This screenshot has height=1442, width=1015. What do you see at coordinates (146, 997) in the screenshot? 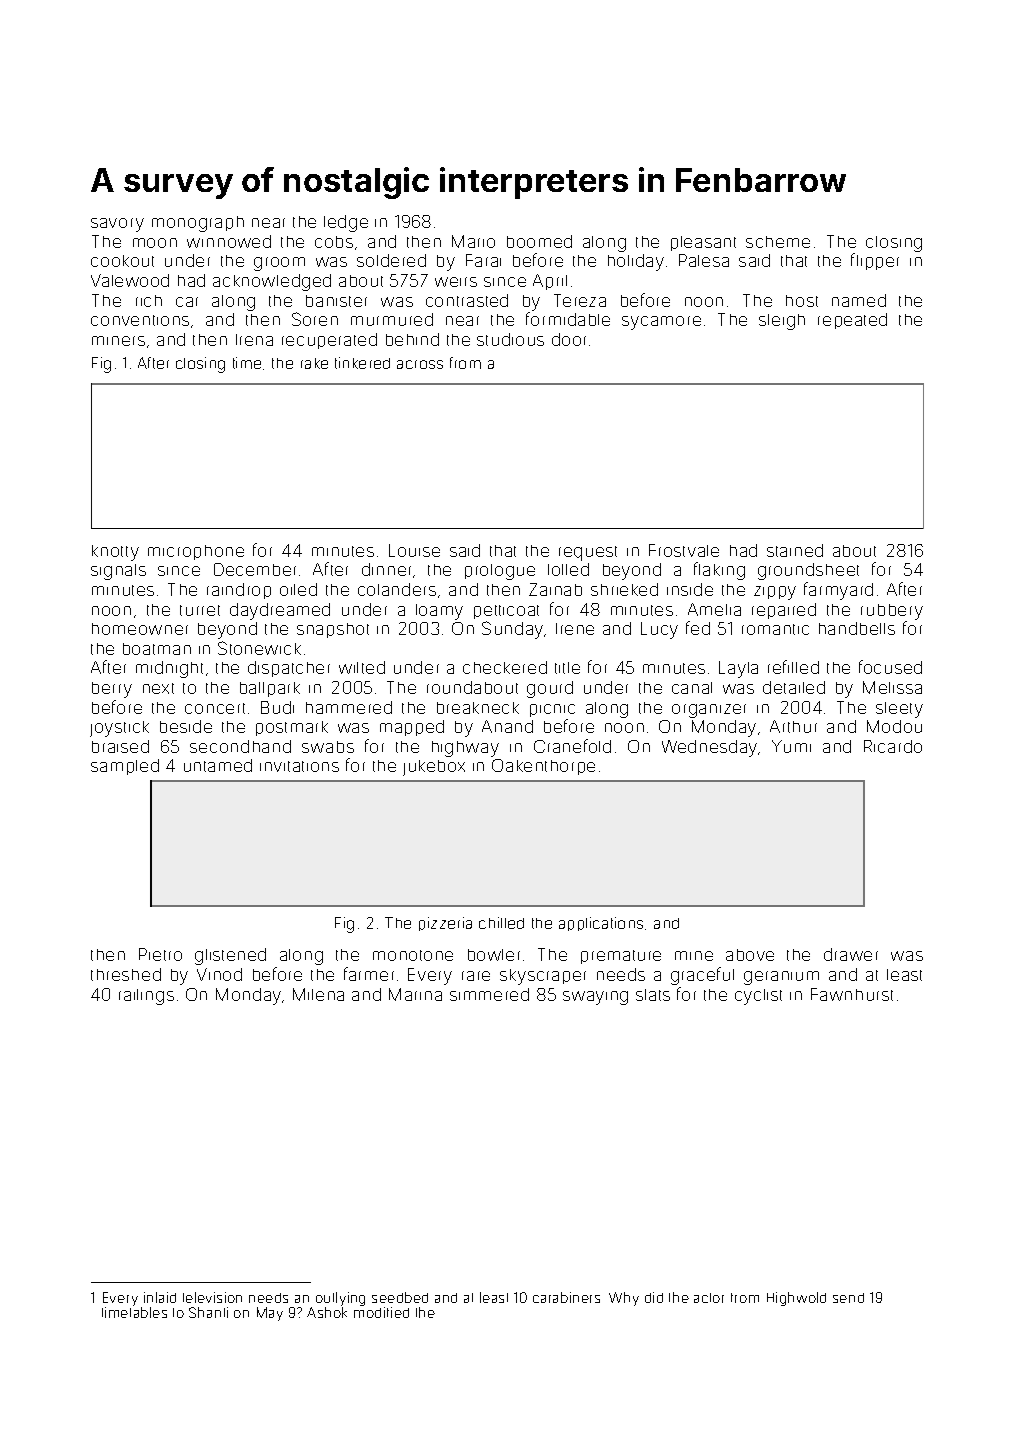
I see `railings` at bounding box center [146, 997].
